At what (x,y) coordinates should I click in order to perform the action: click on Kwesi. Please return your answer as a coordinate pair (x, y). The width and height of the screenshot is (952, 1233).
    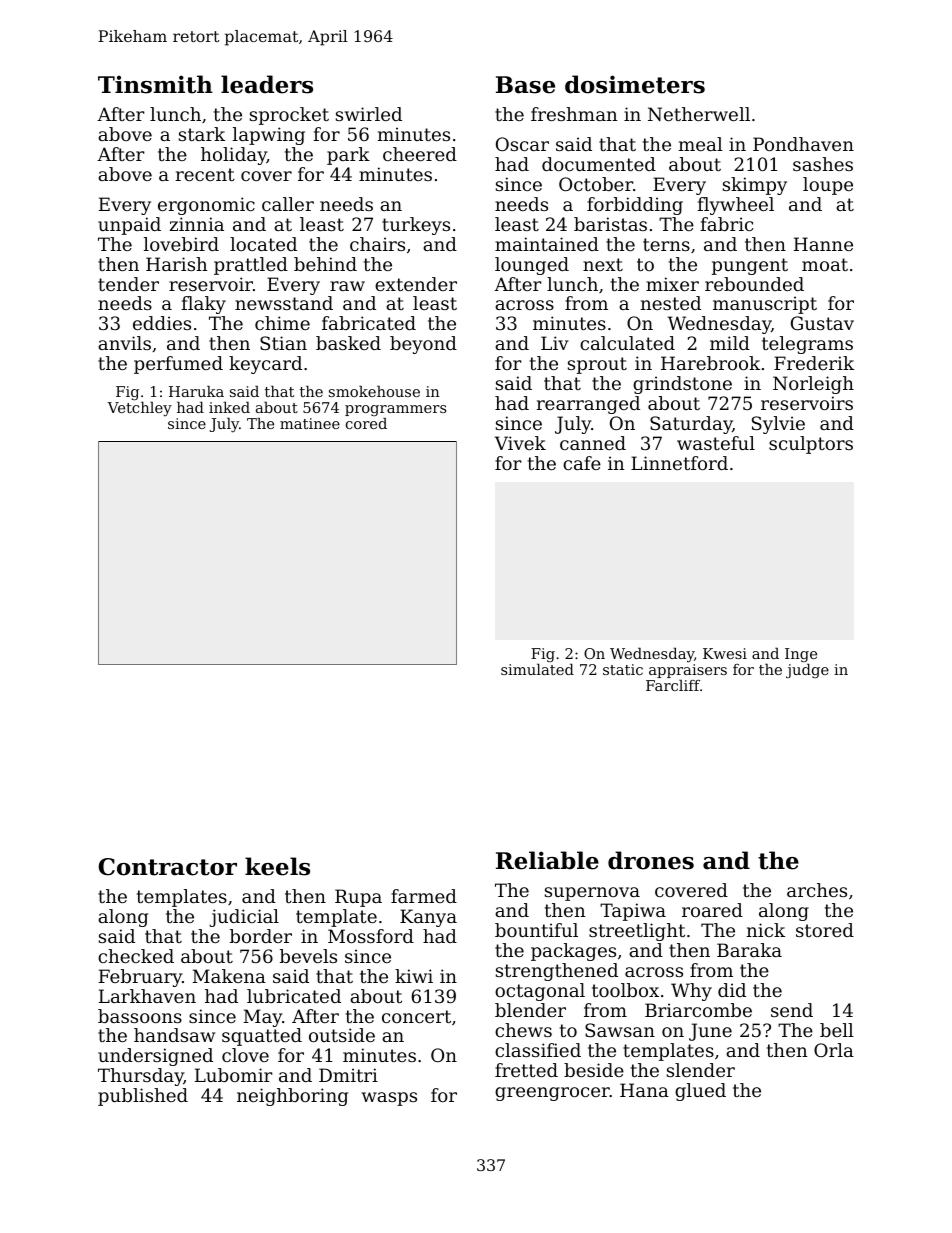
    Looking at the image, I should click on (725, 653).
